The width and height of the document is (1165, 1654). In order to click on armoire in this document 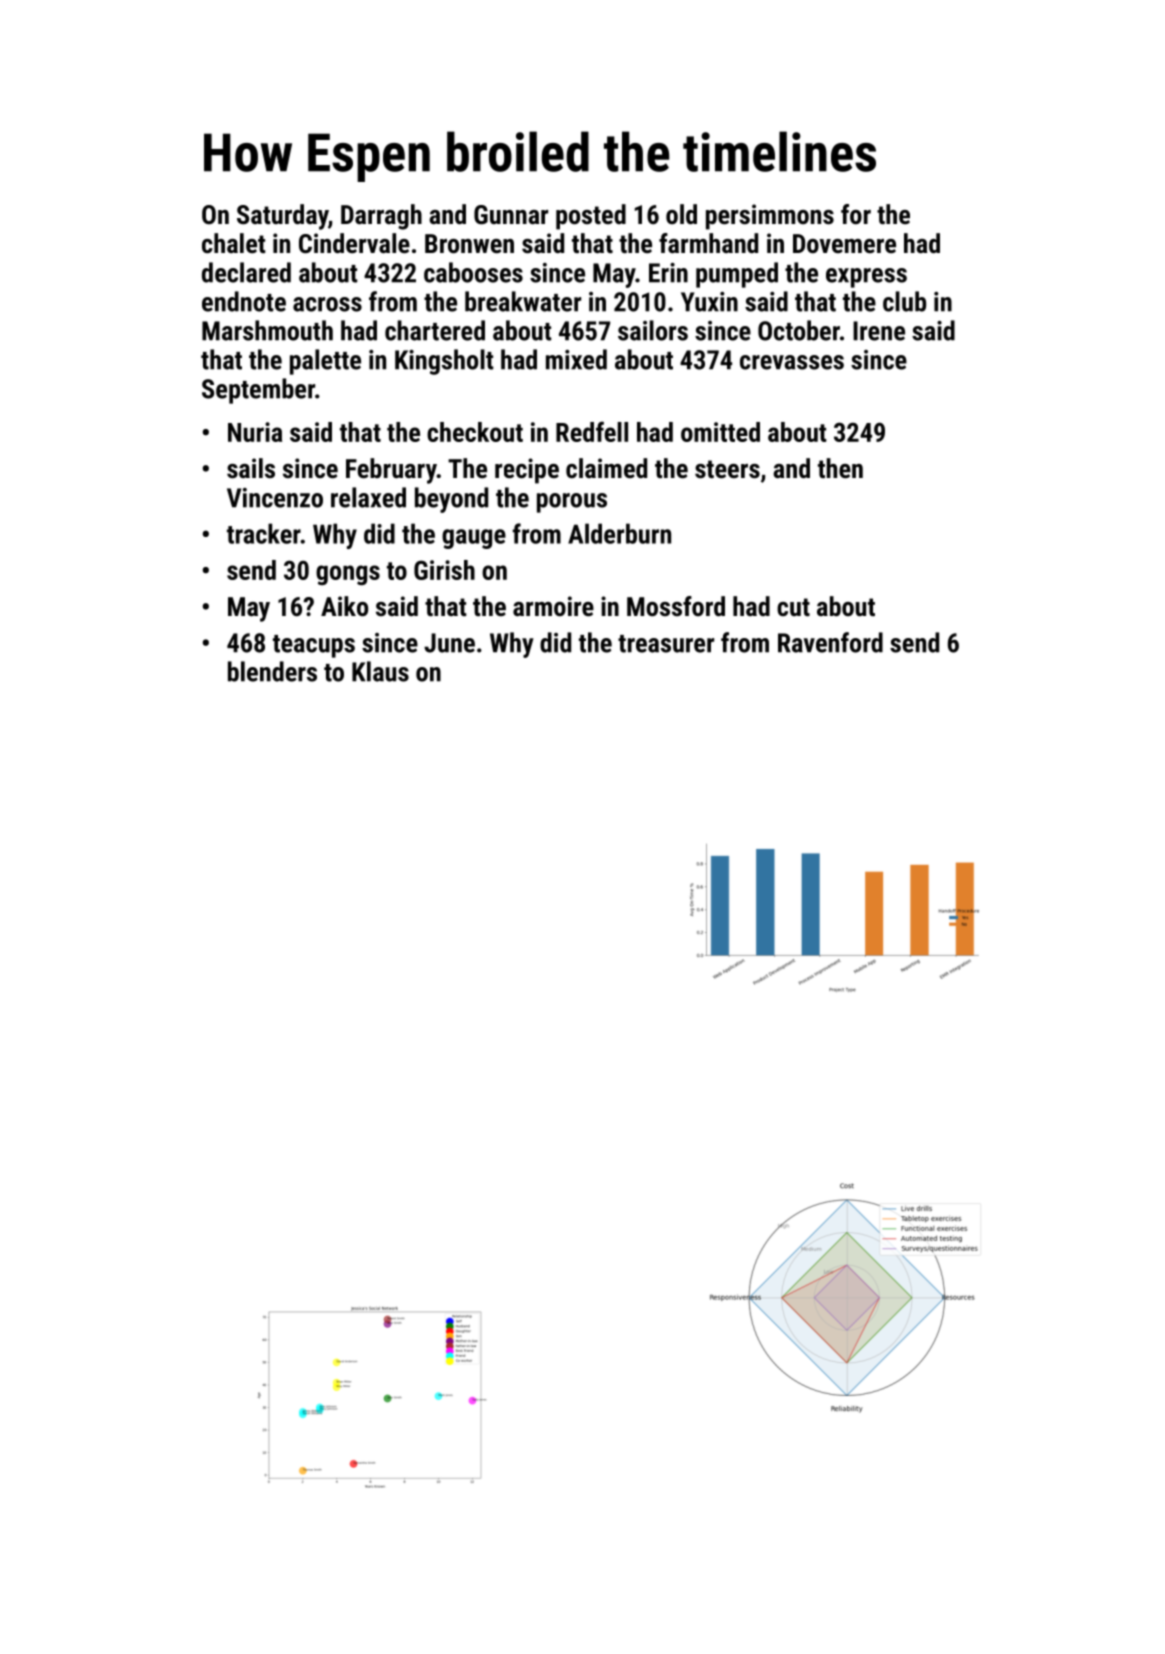, I will do `click(553, 606)`.
